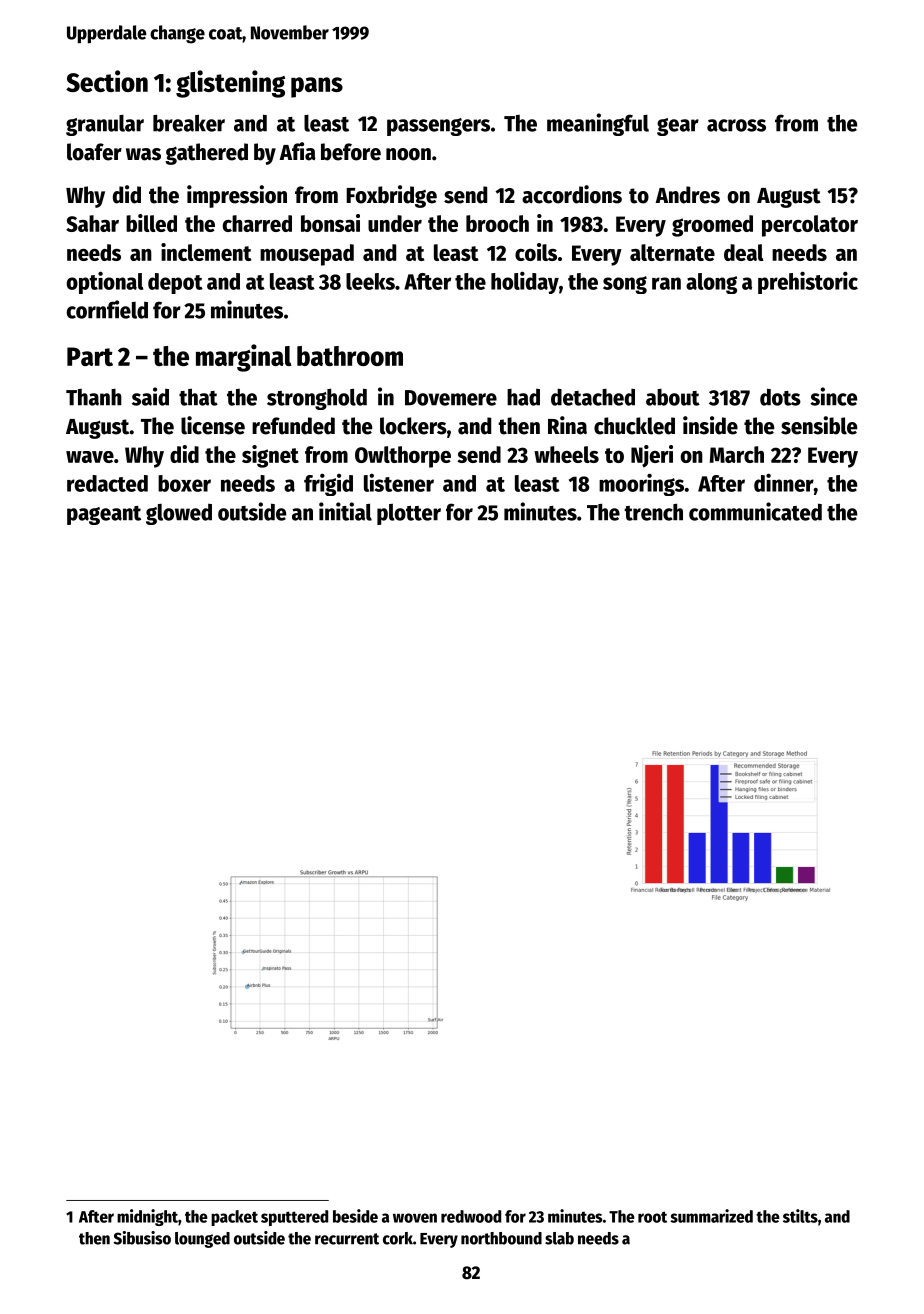 This screenshot has height=1314, width=924. Describe the element at coordinates (566, 454) in the screenshot. I see `wheels` at that location.
